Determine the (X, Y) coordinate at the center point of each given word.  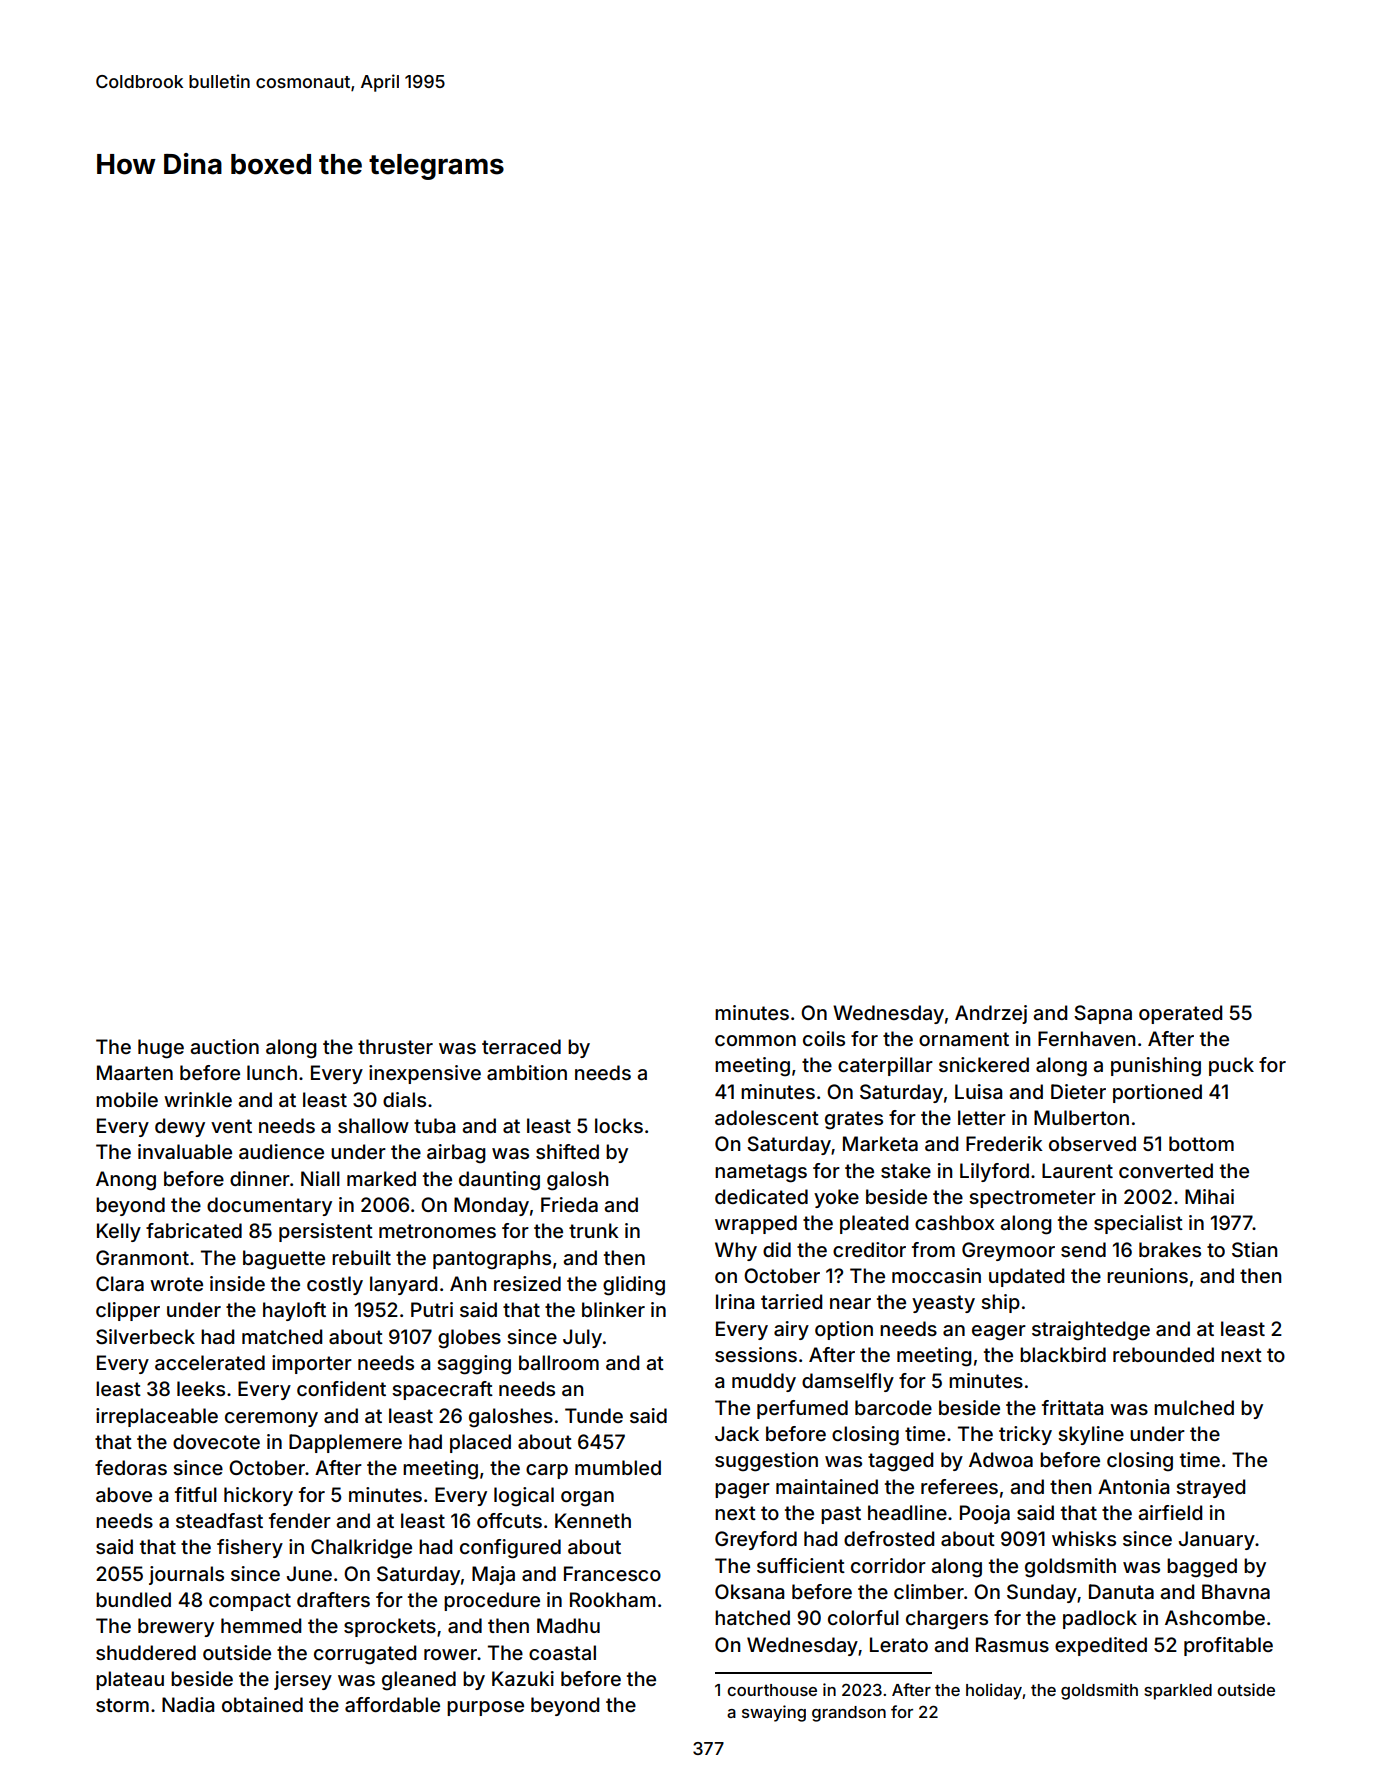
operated (1180, 1014)
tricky (1025, 1435)
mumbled (618, 1467)
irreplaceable (157, 1417)
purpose (485, 1708)
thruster (395, 1046)
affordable (392, 1704)
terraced (521, 1046)
